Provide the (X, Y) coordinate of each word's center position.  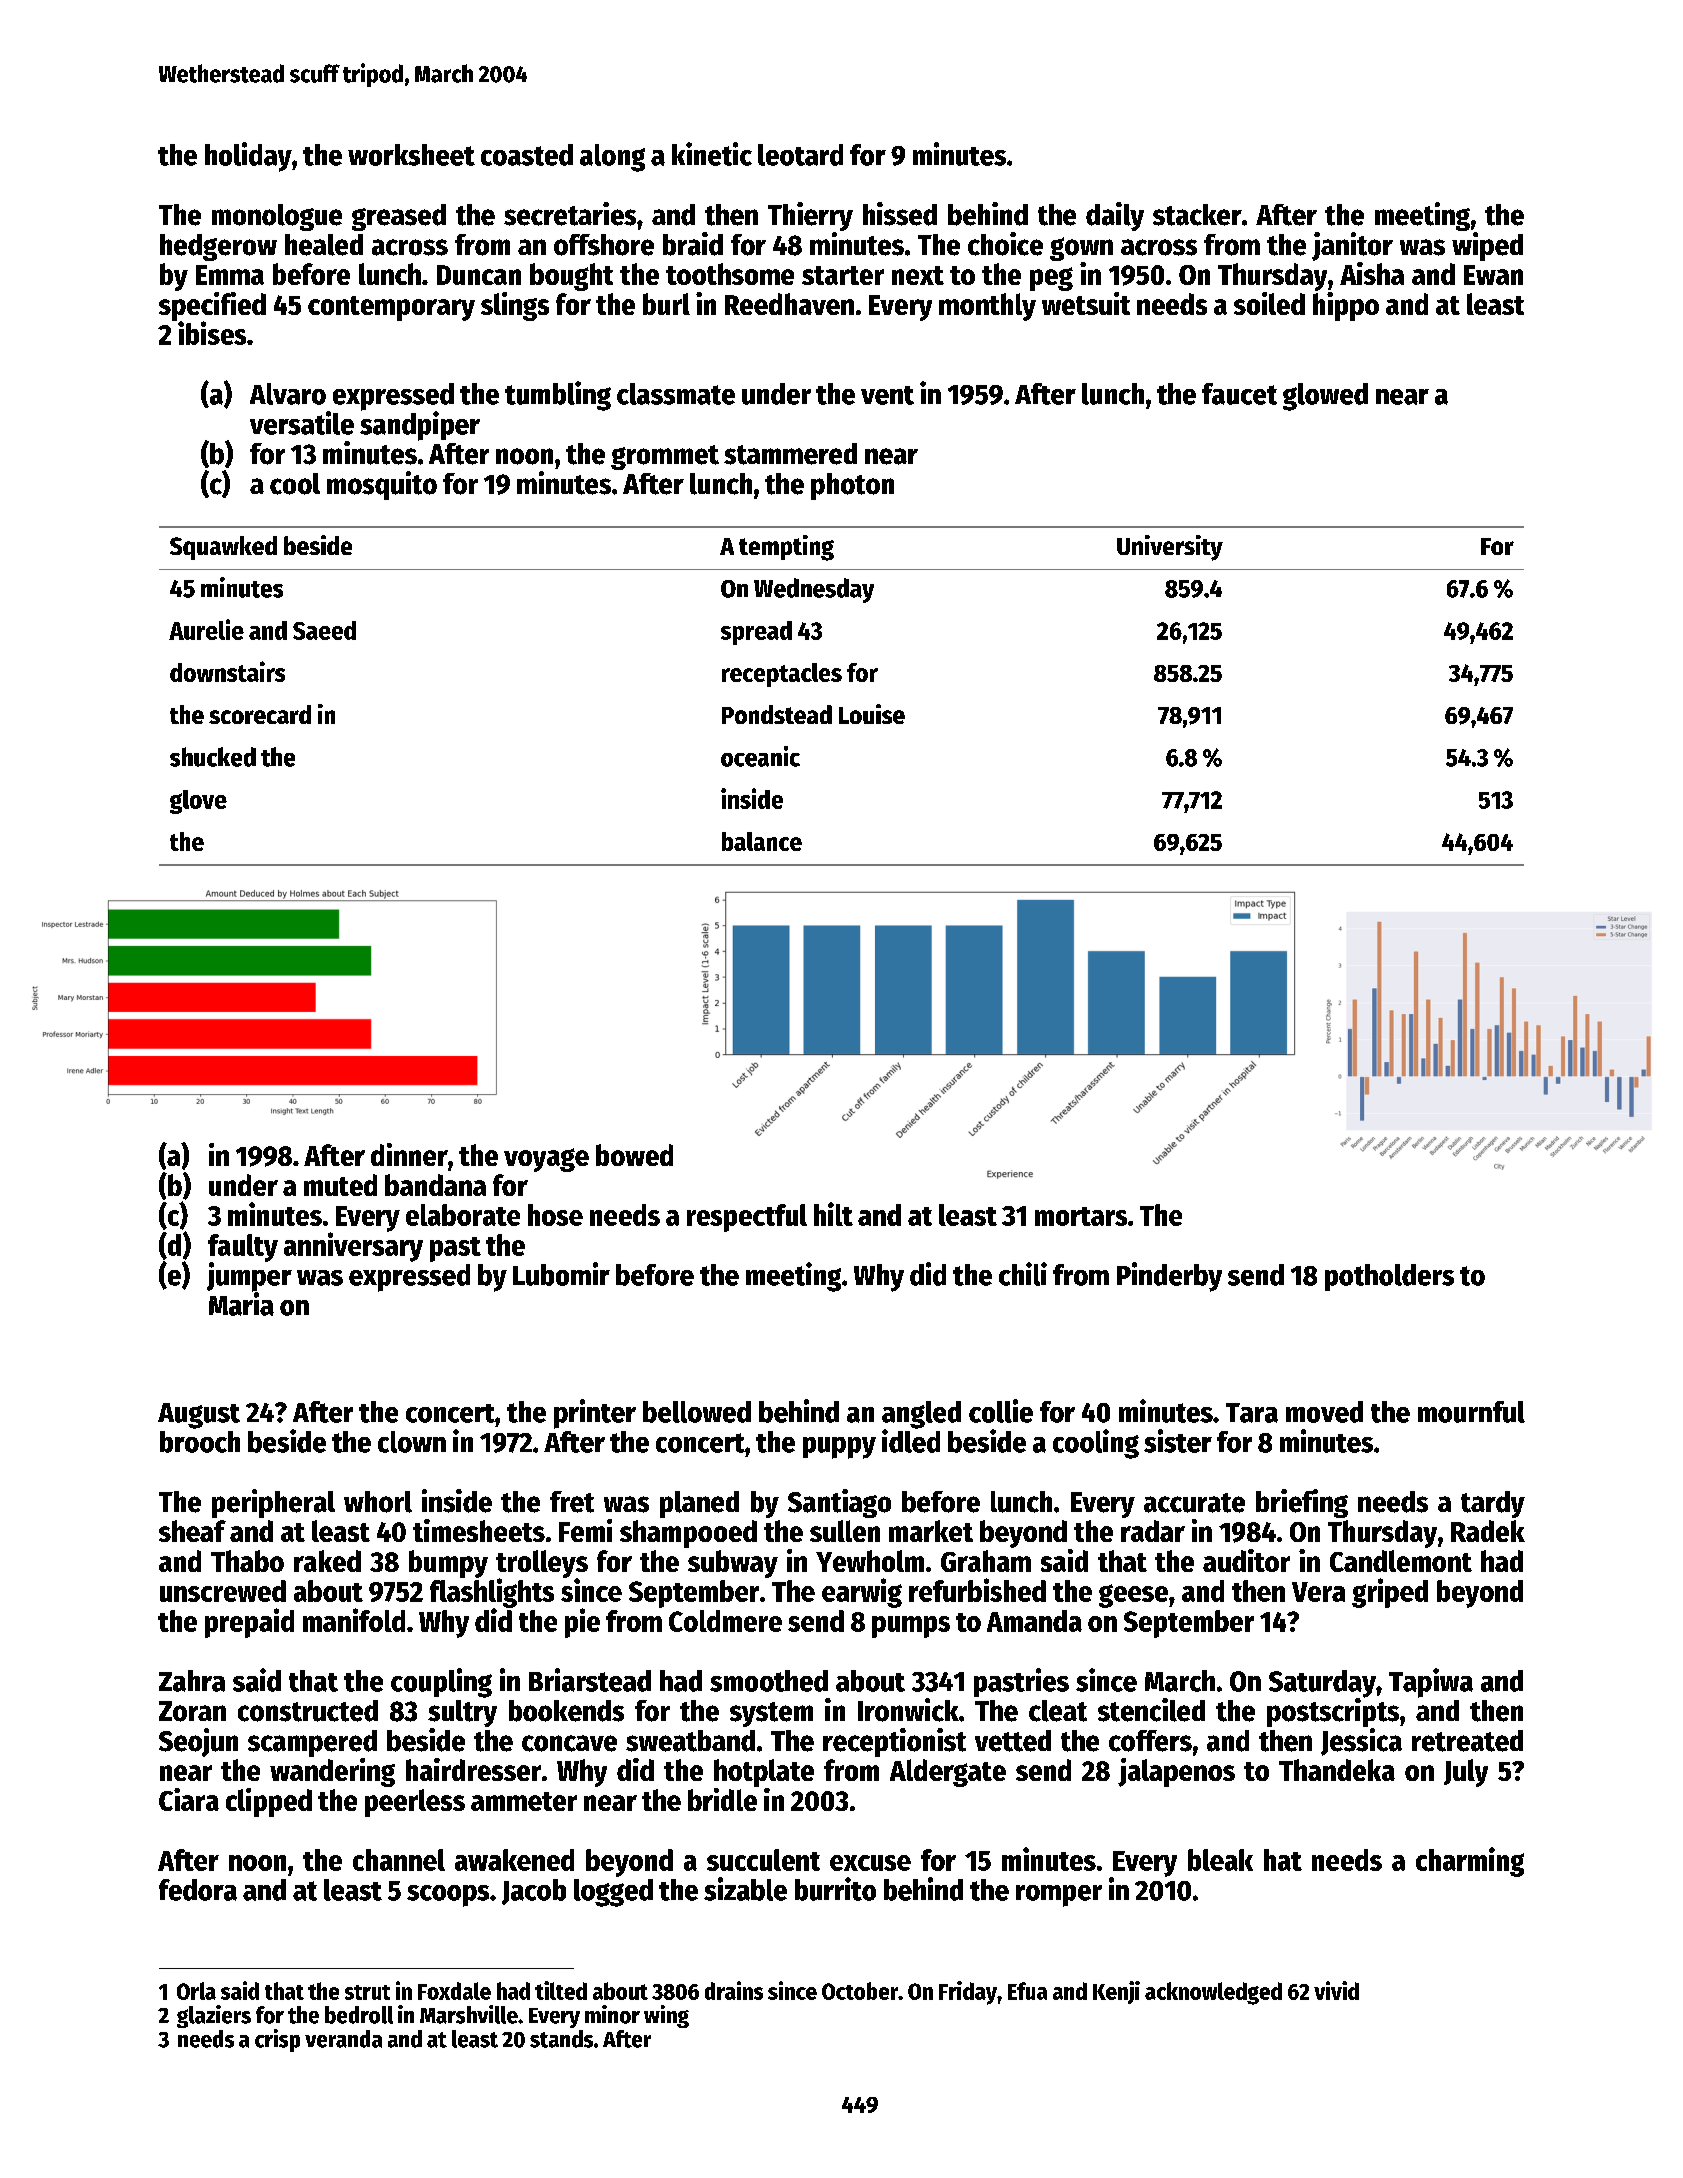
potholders (1389, 1277)
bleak (1220, 1860)
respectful (747, 1218)
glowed (1325, 397)
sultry (462, 1713)
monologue (277, 217)
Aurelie (206, 629)
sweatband (690, 1741)
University (1170, 548)
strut (367, 1992)
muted (340, 1185)
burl (666, 304)
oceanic (760, 756)
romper (1059, 1896)
